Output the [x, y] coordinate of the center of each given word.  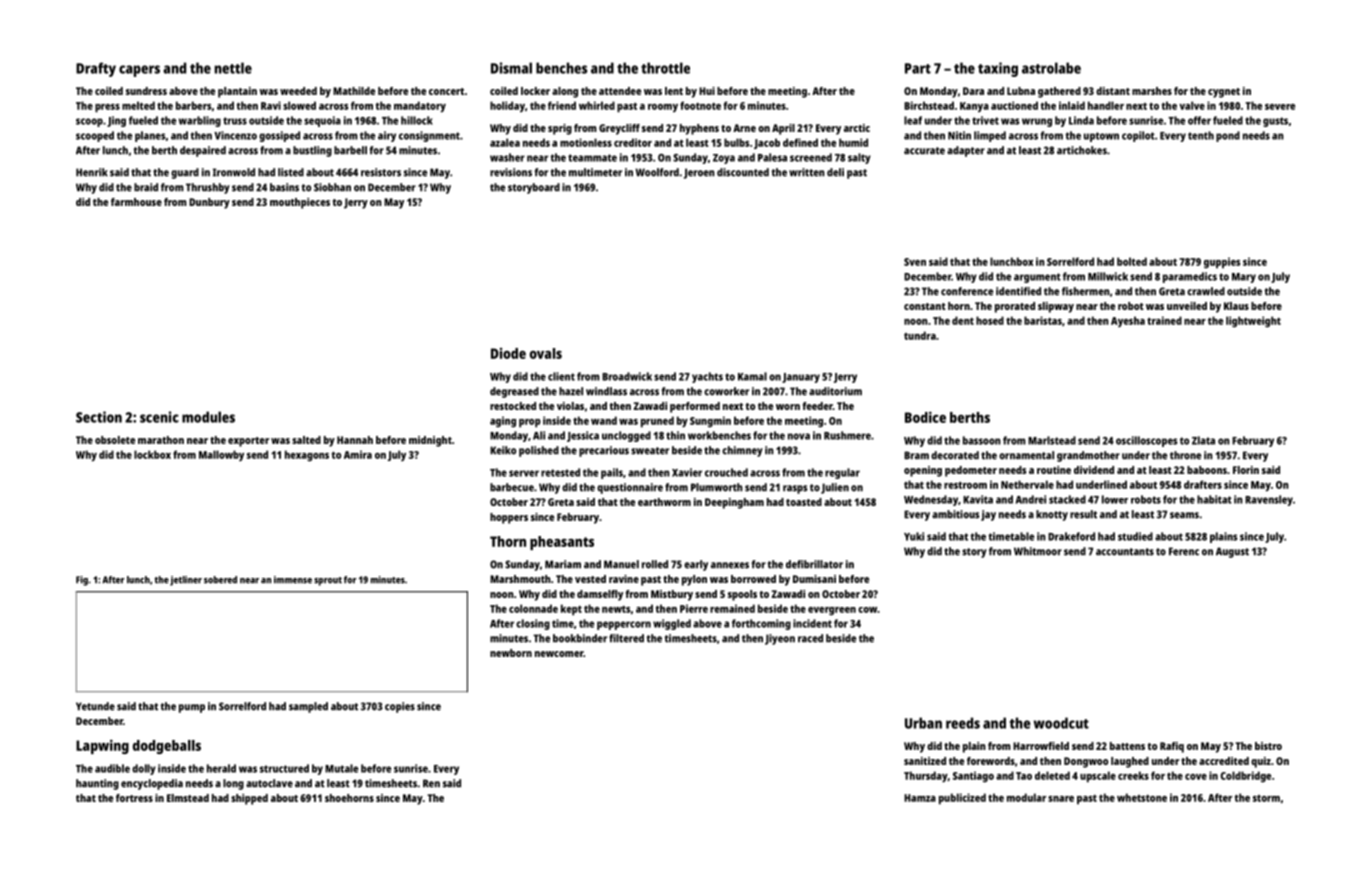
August [1232, 552]
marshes [1152, 91]
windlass [606, 391]
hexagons [307, 456]
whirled [597, 105]
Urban [923, 723]
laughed [1130, 762]
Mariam [563, 564]
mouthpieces [300, 203]
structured [284, 768]
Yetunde [95, 706]
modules [208, 417]
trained [1164, 320]
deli [835, 172]
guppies [1222, 263]
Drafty [96, 69]
